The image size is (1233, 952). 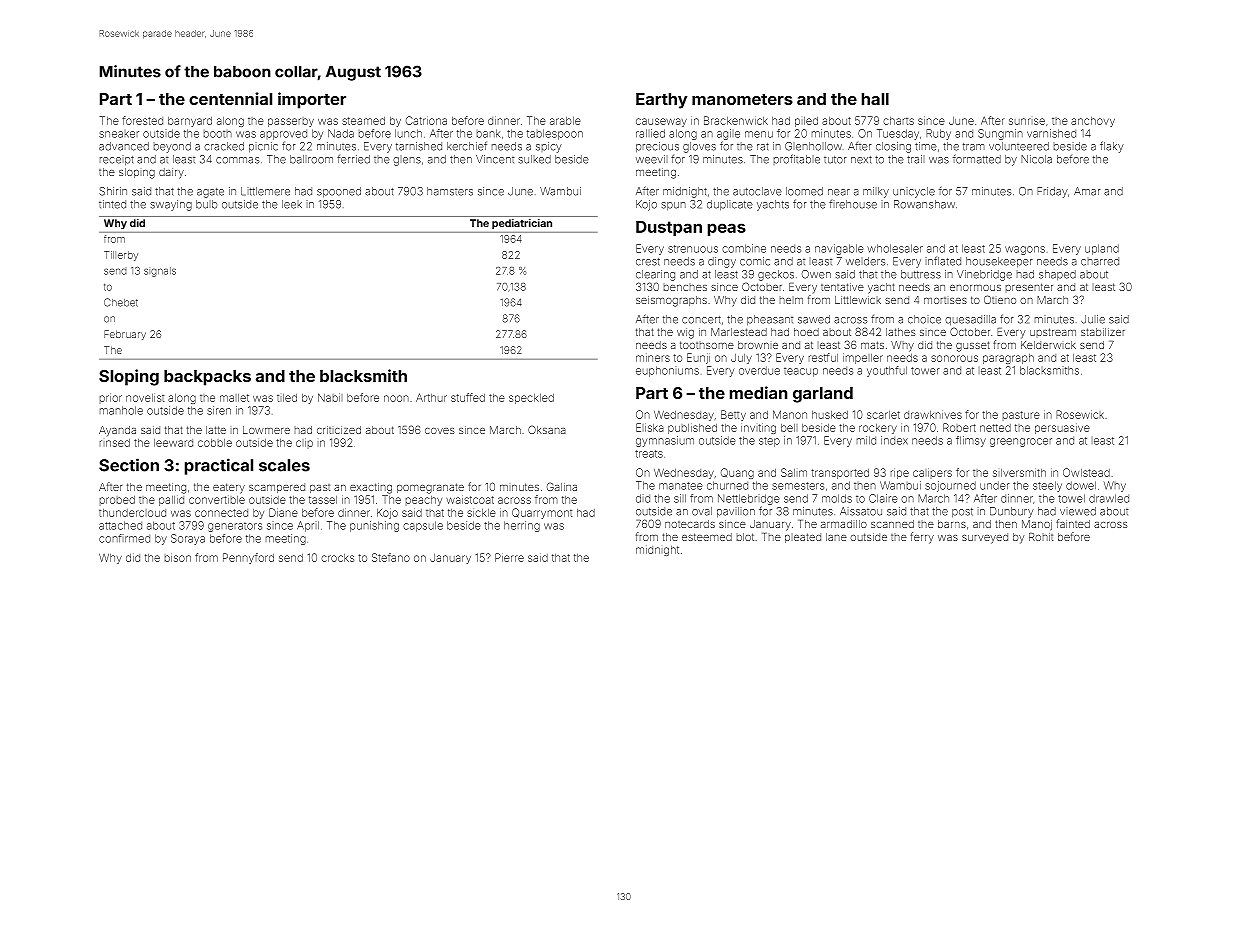 What do you see at coordinates (742, 99) in the screenshot?
I see `manometers` at bounding box center [742, 99].
